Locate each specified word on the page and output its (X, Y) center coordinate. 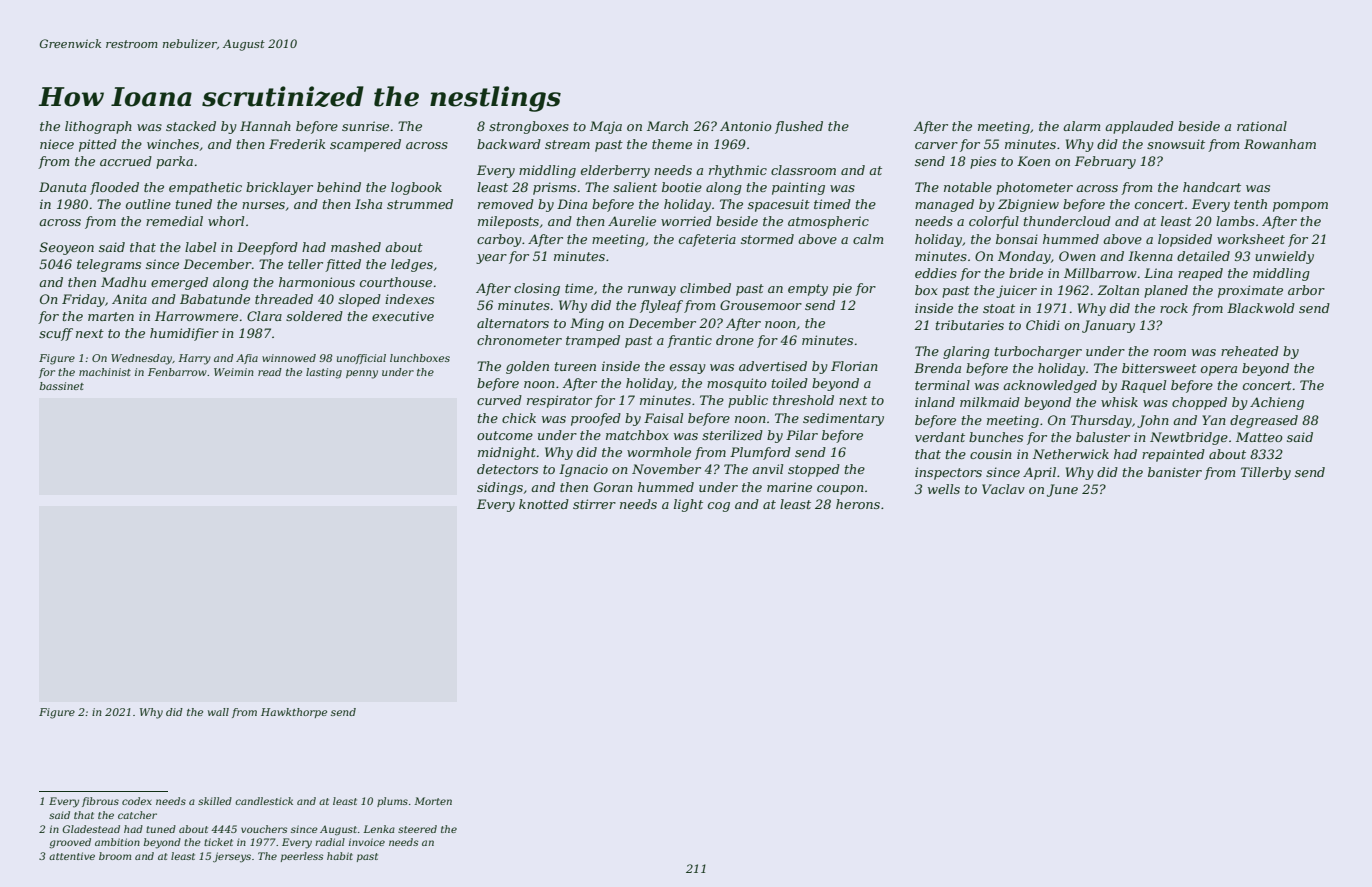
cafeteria (707, 240)
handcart (1212, 187)
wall (218, 712)
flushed (799, 127)
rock (1174, 308)
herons (858, 504)
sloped (359, 300)
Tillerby (1266, 473)
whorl (226, 221)
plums (392, 802)
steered (417, 829)
